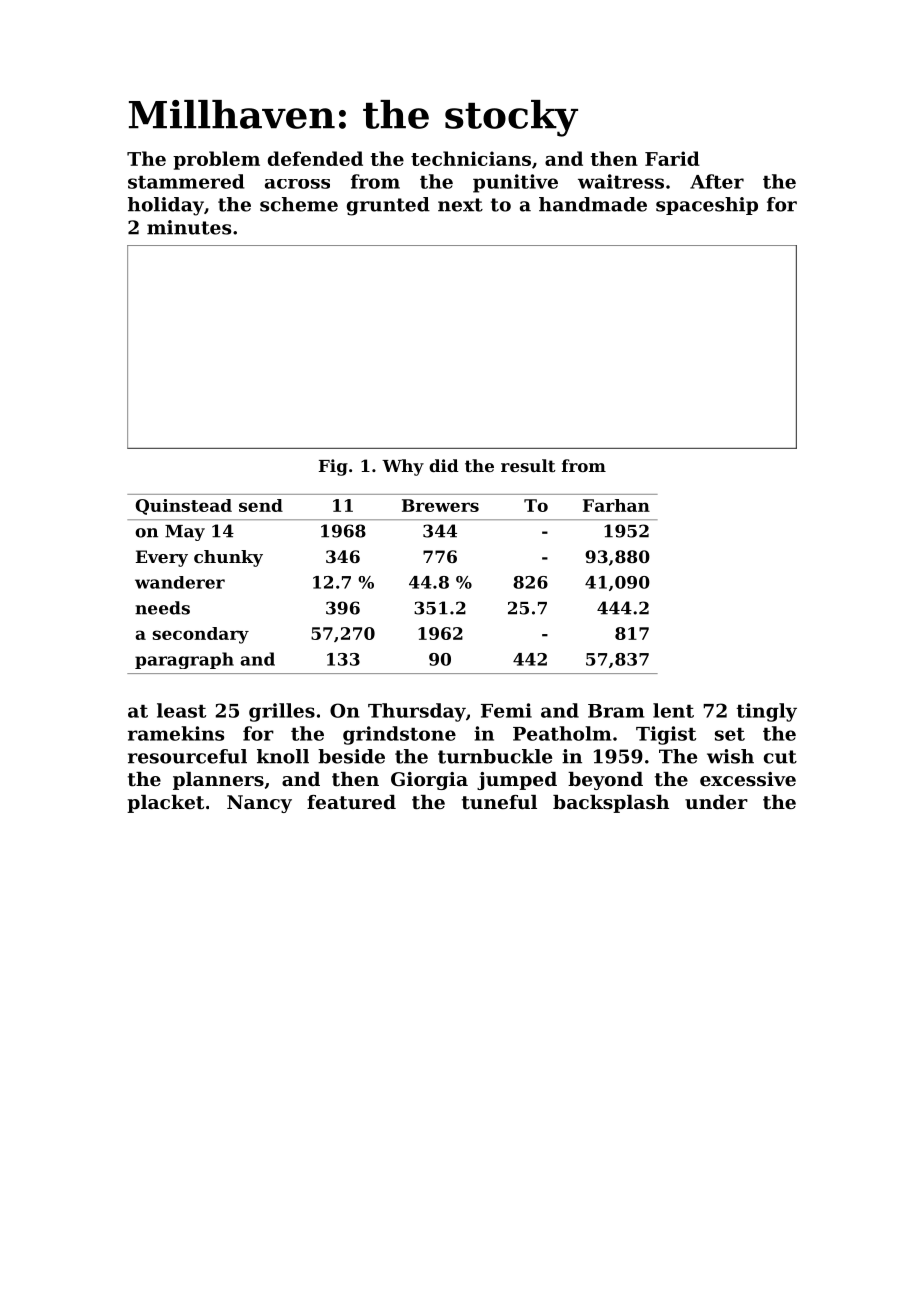 This image has width=924, height=1311. I want to click on did, so click(444, 465).
